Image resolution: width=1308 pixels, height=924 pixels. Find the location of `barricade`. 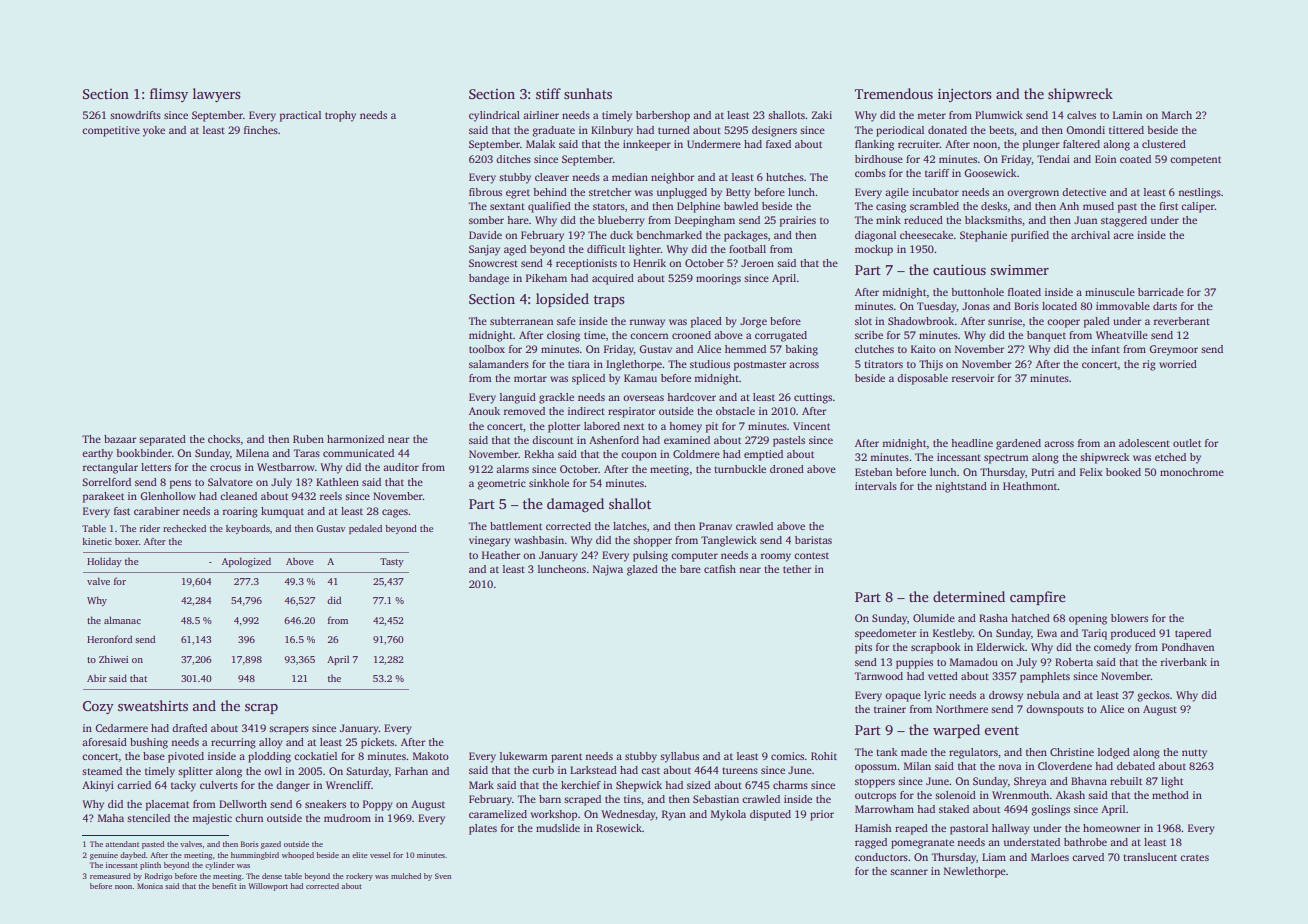

barricade is located at coordinates (1161, 292).
